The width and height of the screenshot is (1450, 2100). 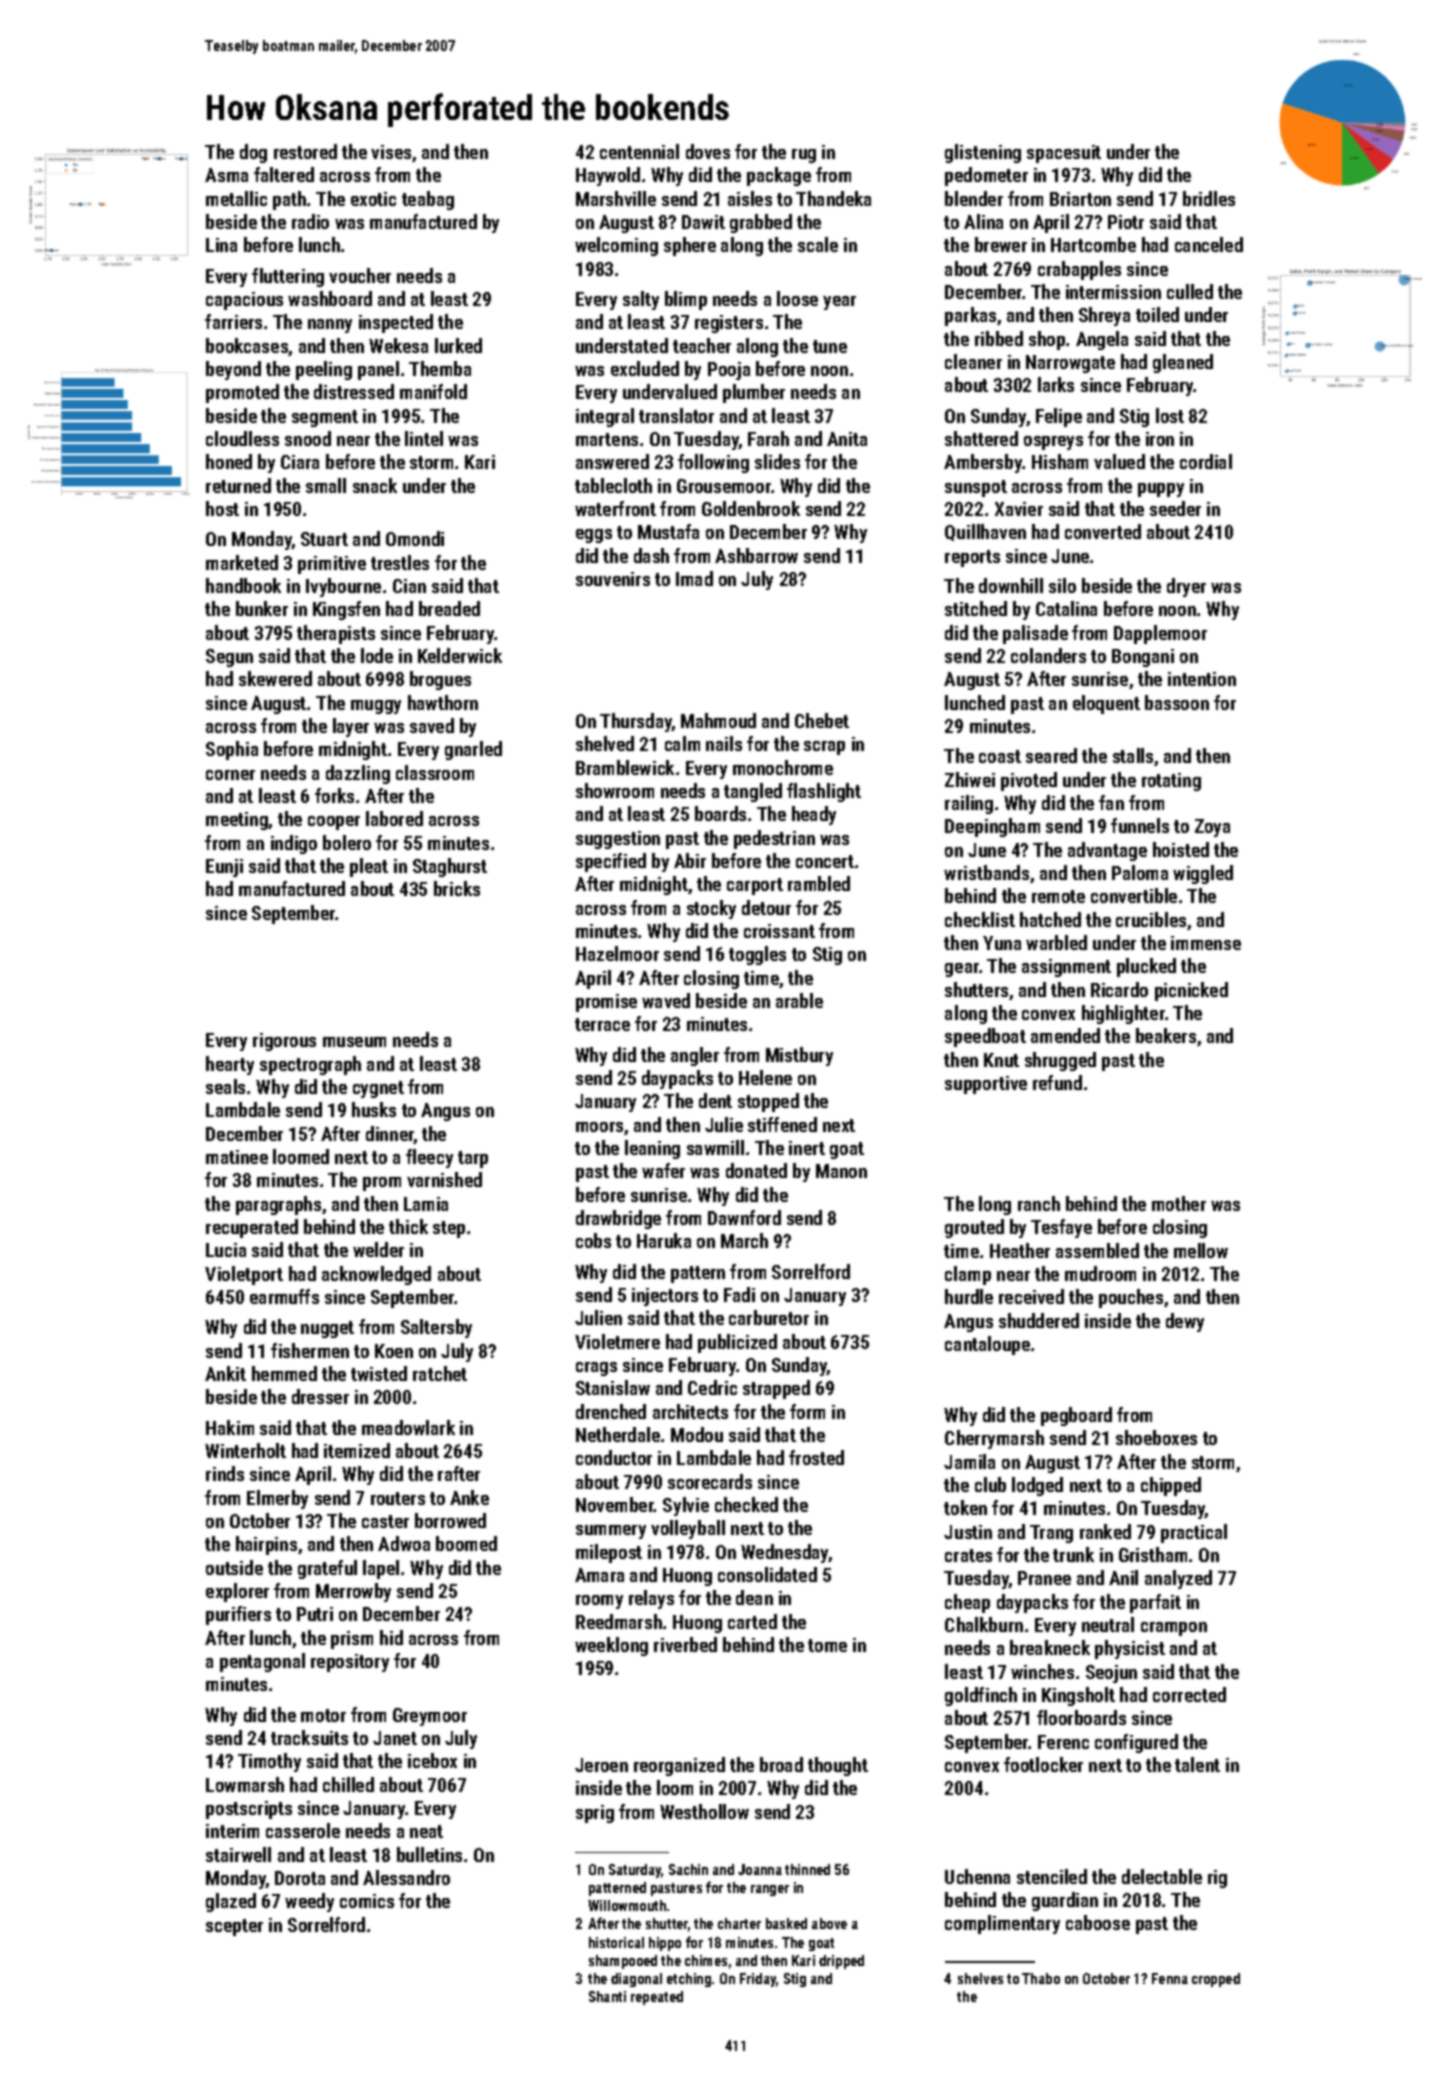 What do you see at coordinates (839, 303) in the screenshot?
I see `year` at bounding box center [839, 303].
